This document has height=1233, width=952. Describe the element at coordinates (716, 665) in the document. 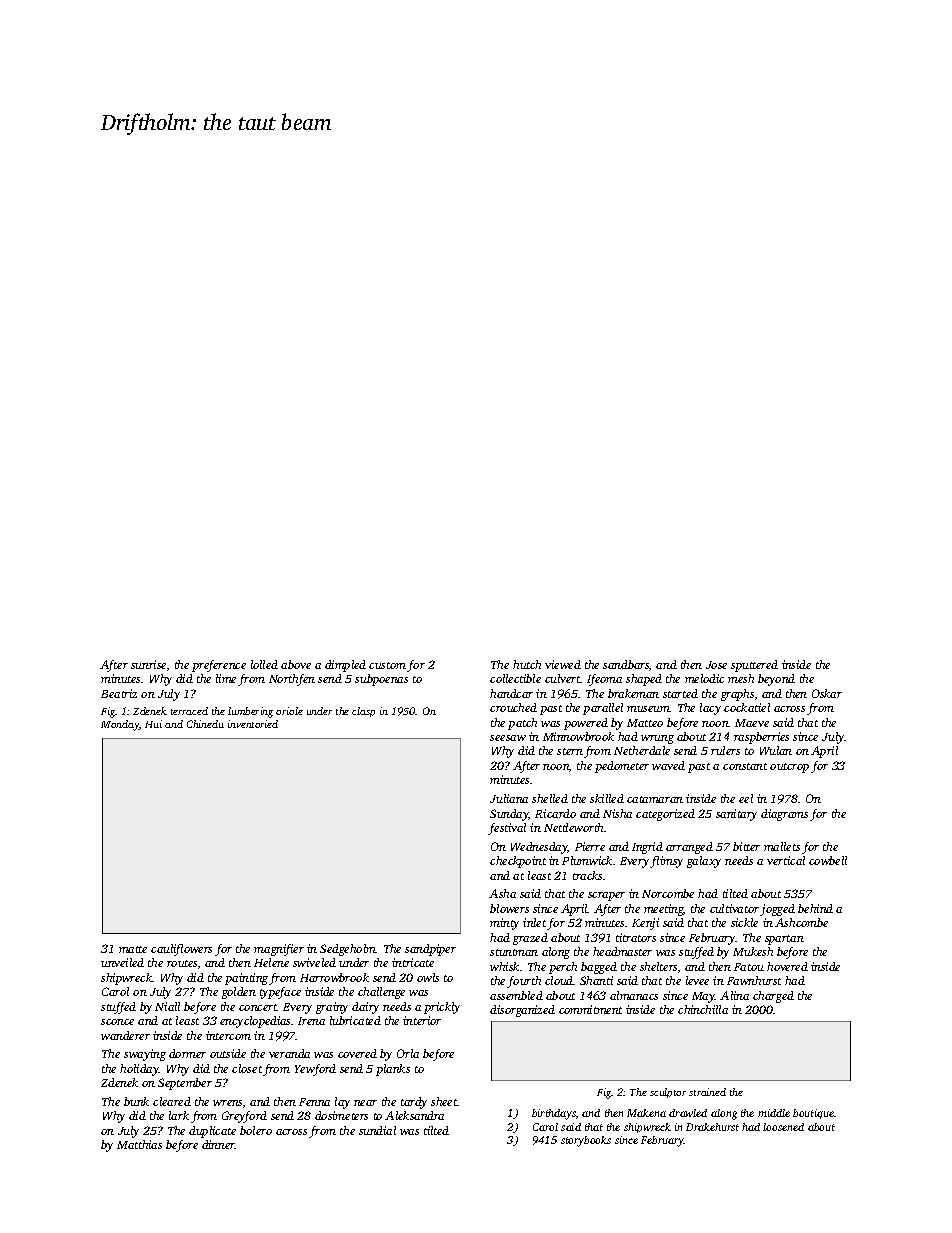

I see `Jose` at that location.
